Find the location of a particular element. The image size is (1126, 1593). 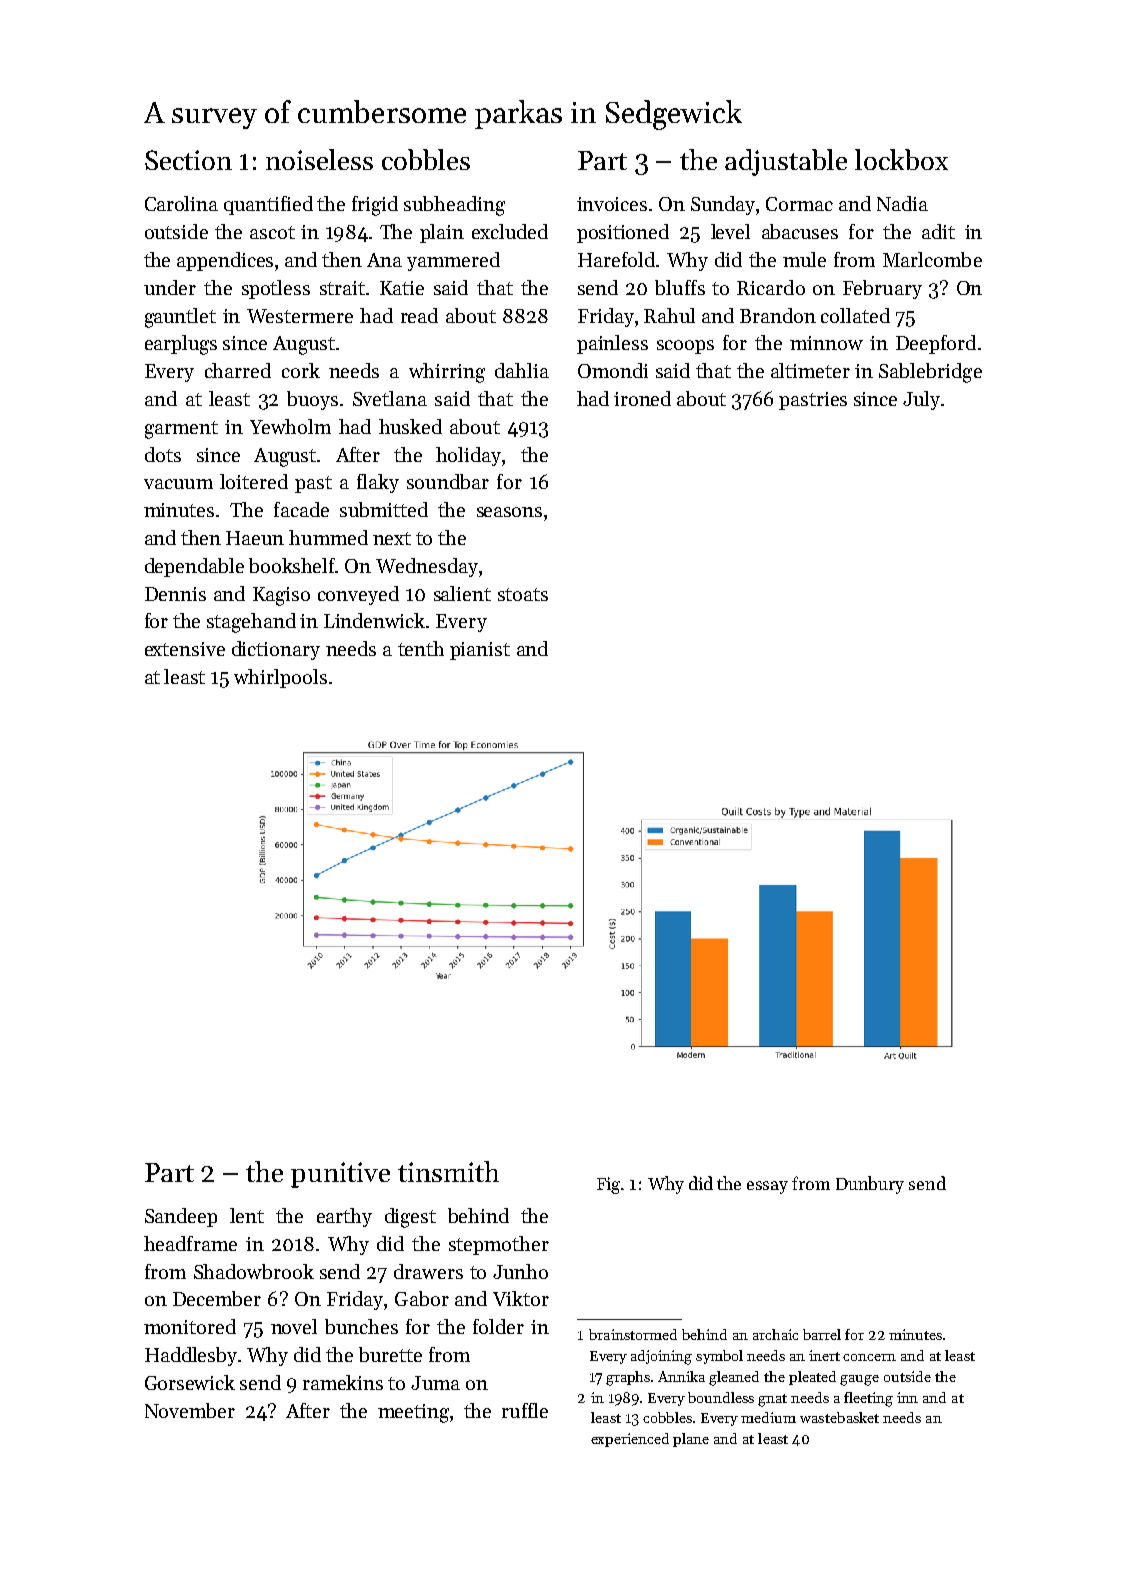

tinsmith is located at coordinates (448, 1171).
